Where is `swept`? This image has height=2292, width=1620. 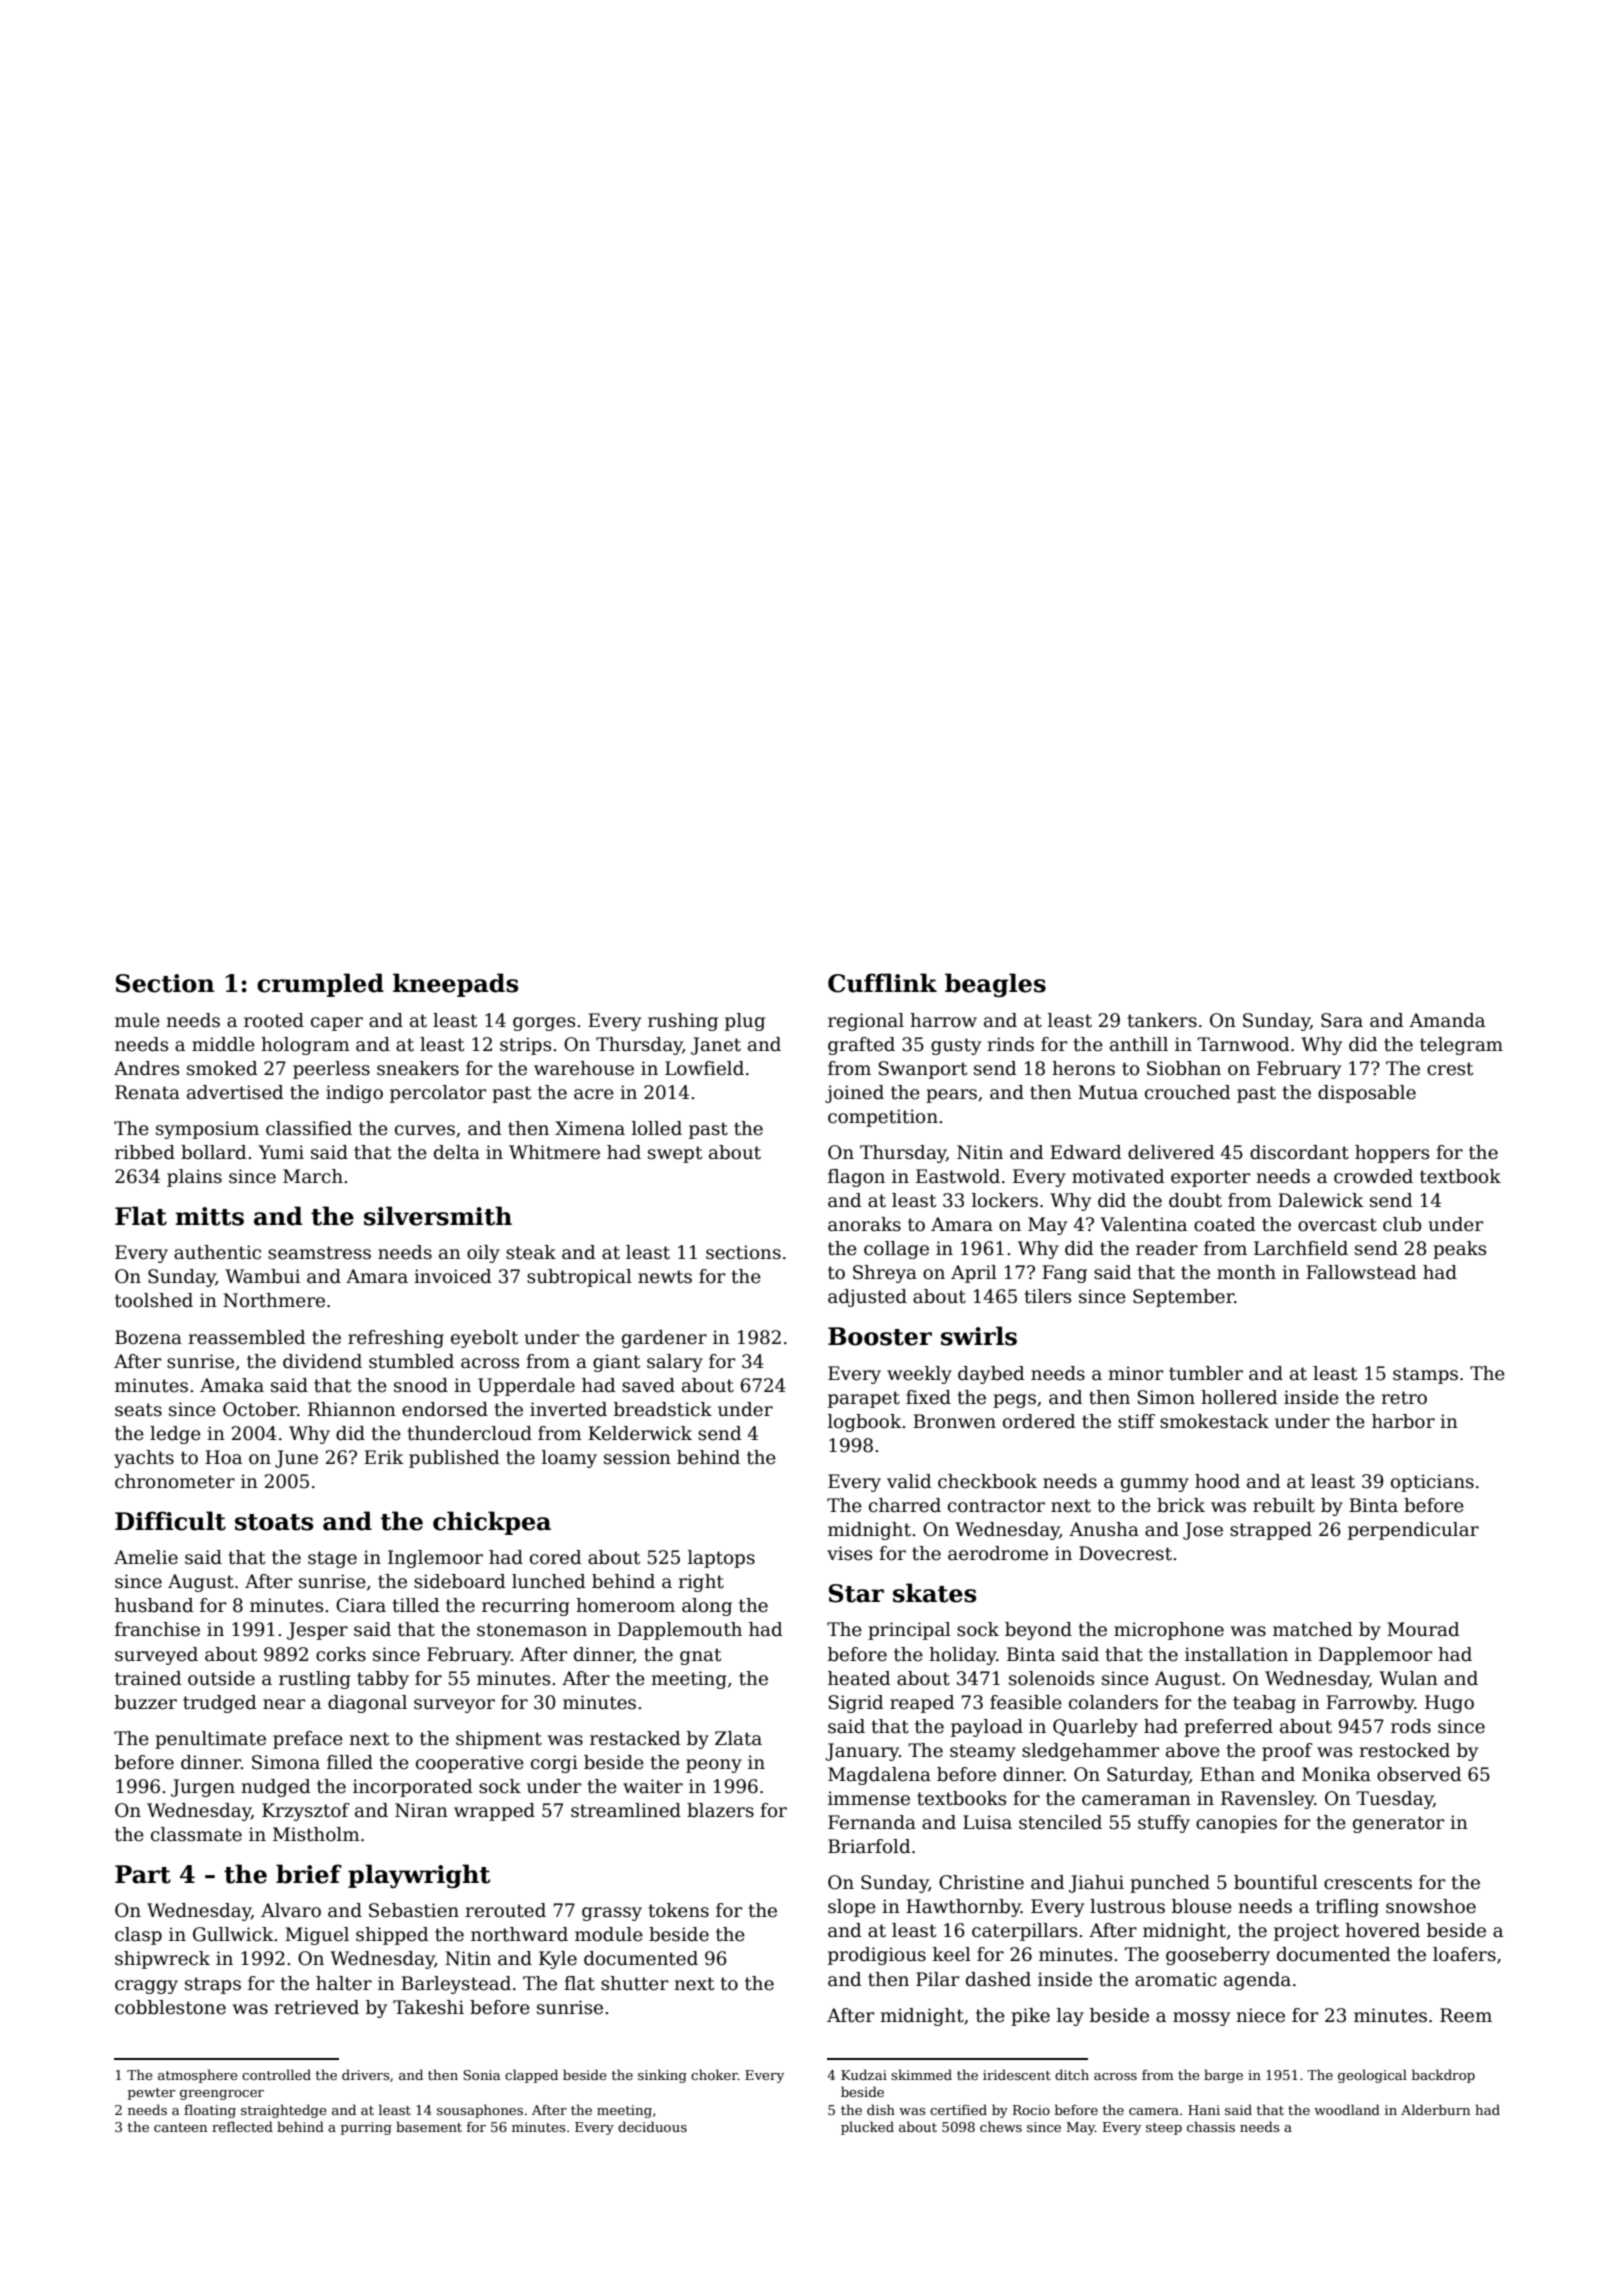 swept is located at coordinates (675, 1154).
